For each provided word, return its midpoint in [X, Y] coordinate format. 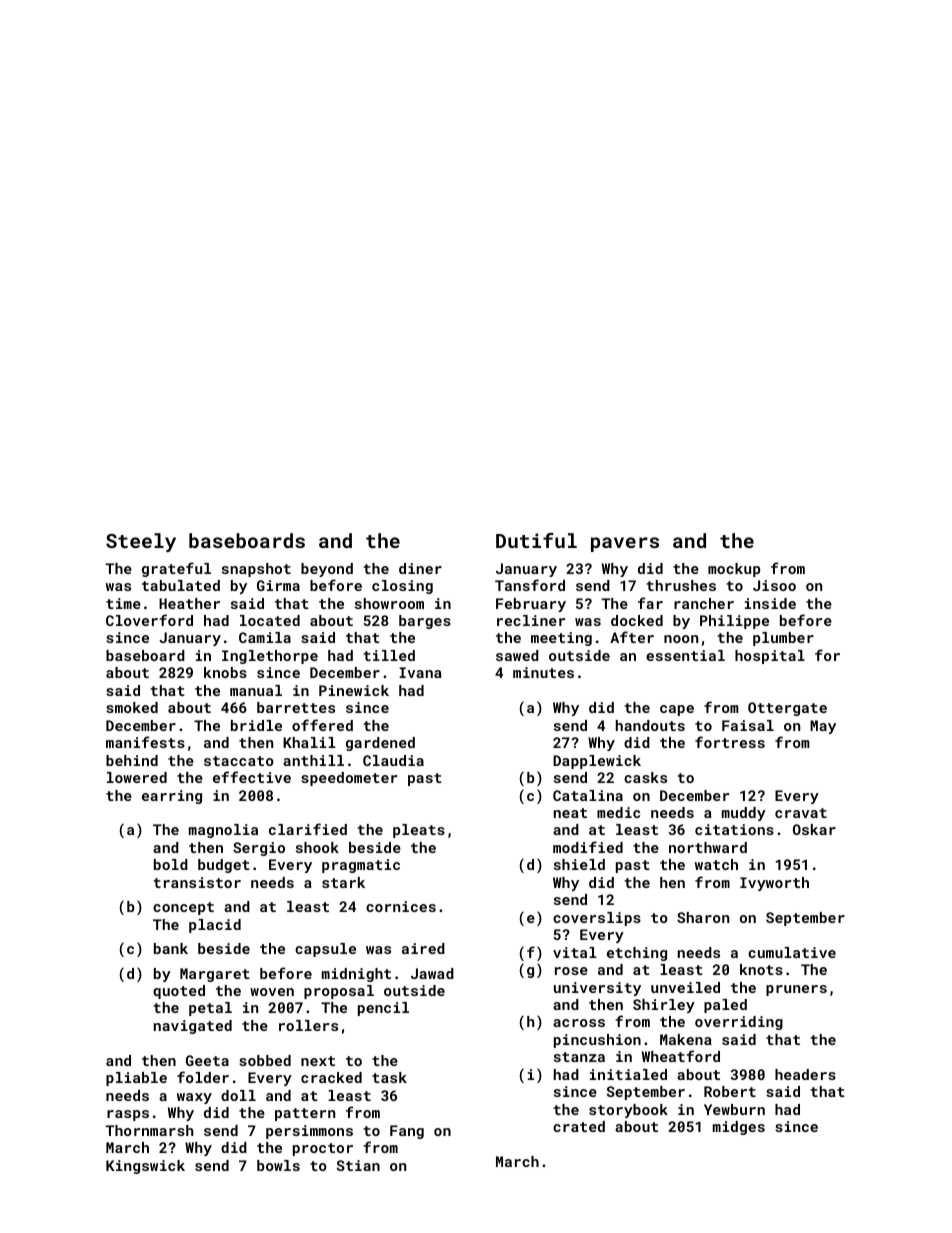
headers [805, 1074]
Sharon [703, 917]
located [270, 620]
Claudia [393, 760]
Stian [358, 1165]
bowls [278, 1165]
